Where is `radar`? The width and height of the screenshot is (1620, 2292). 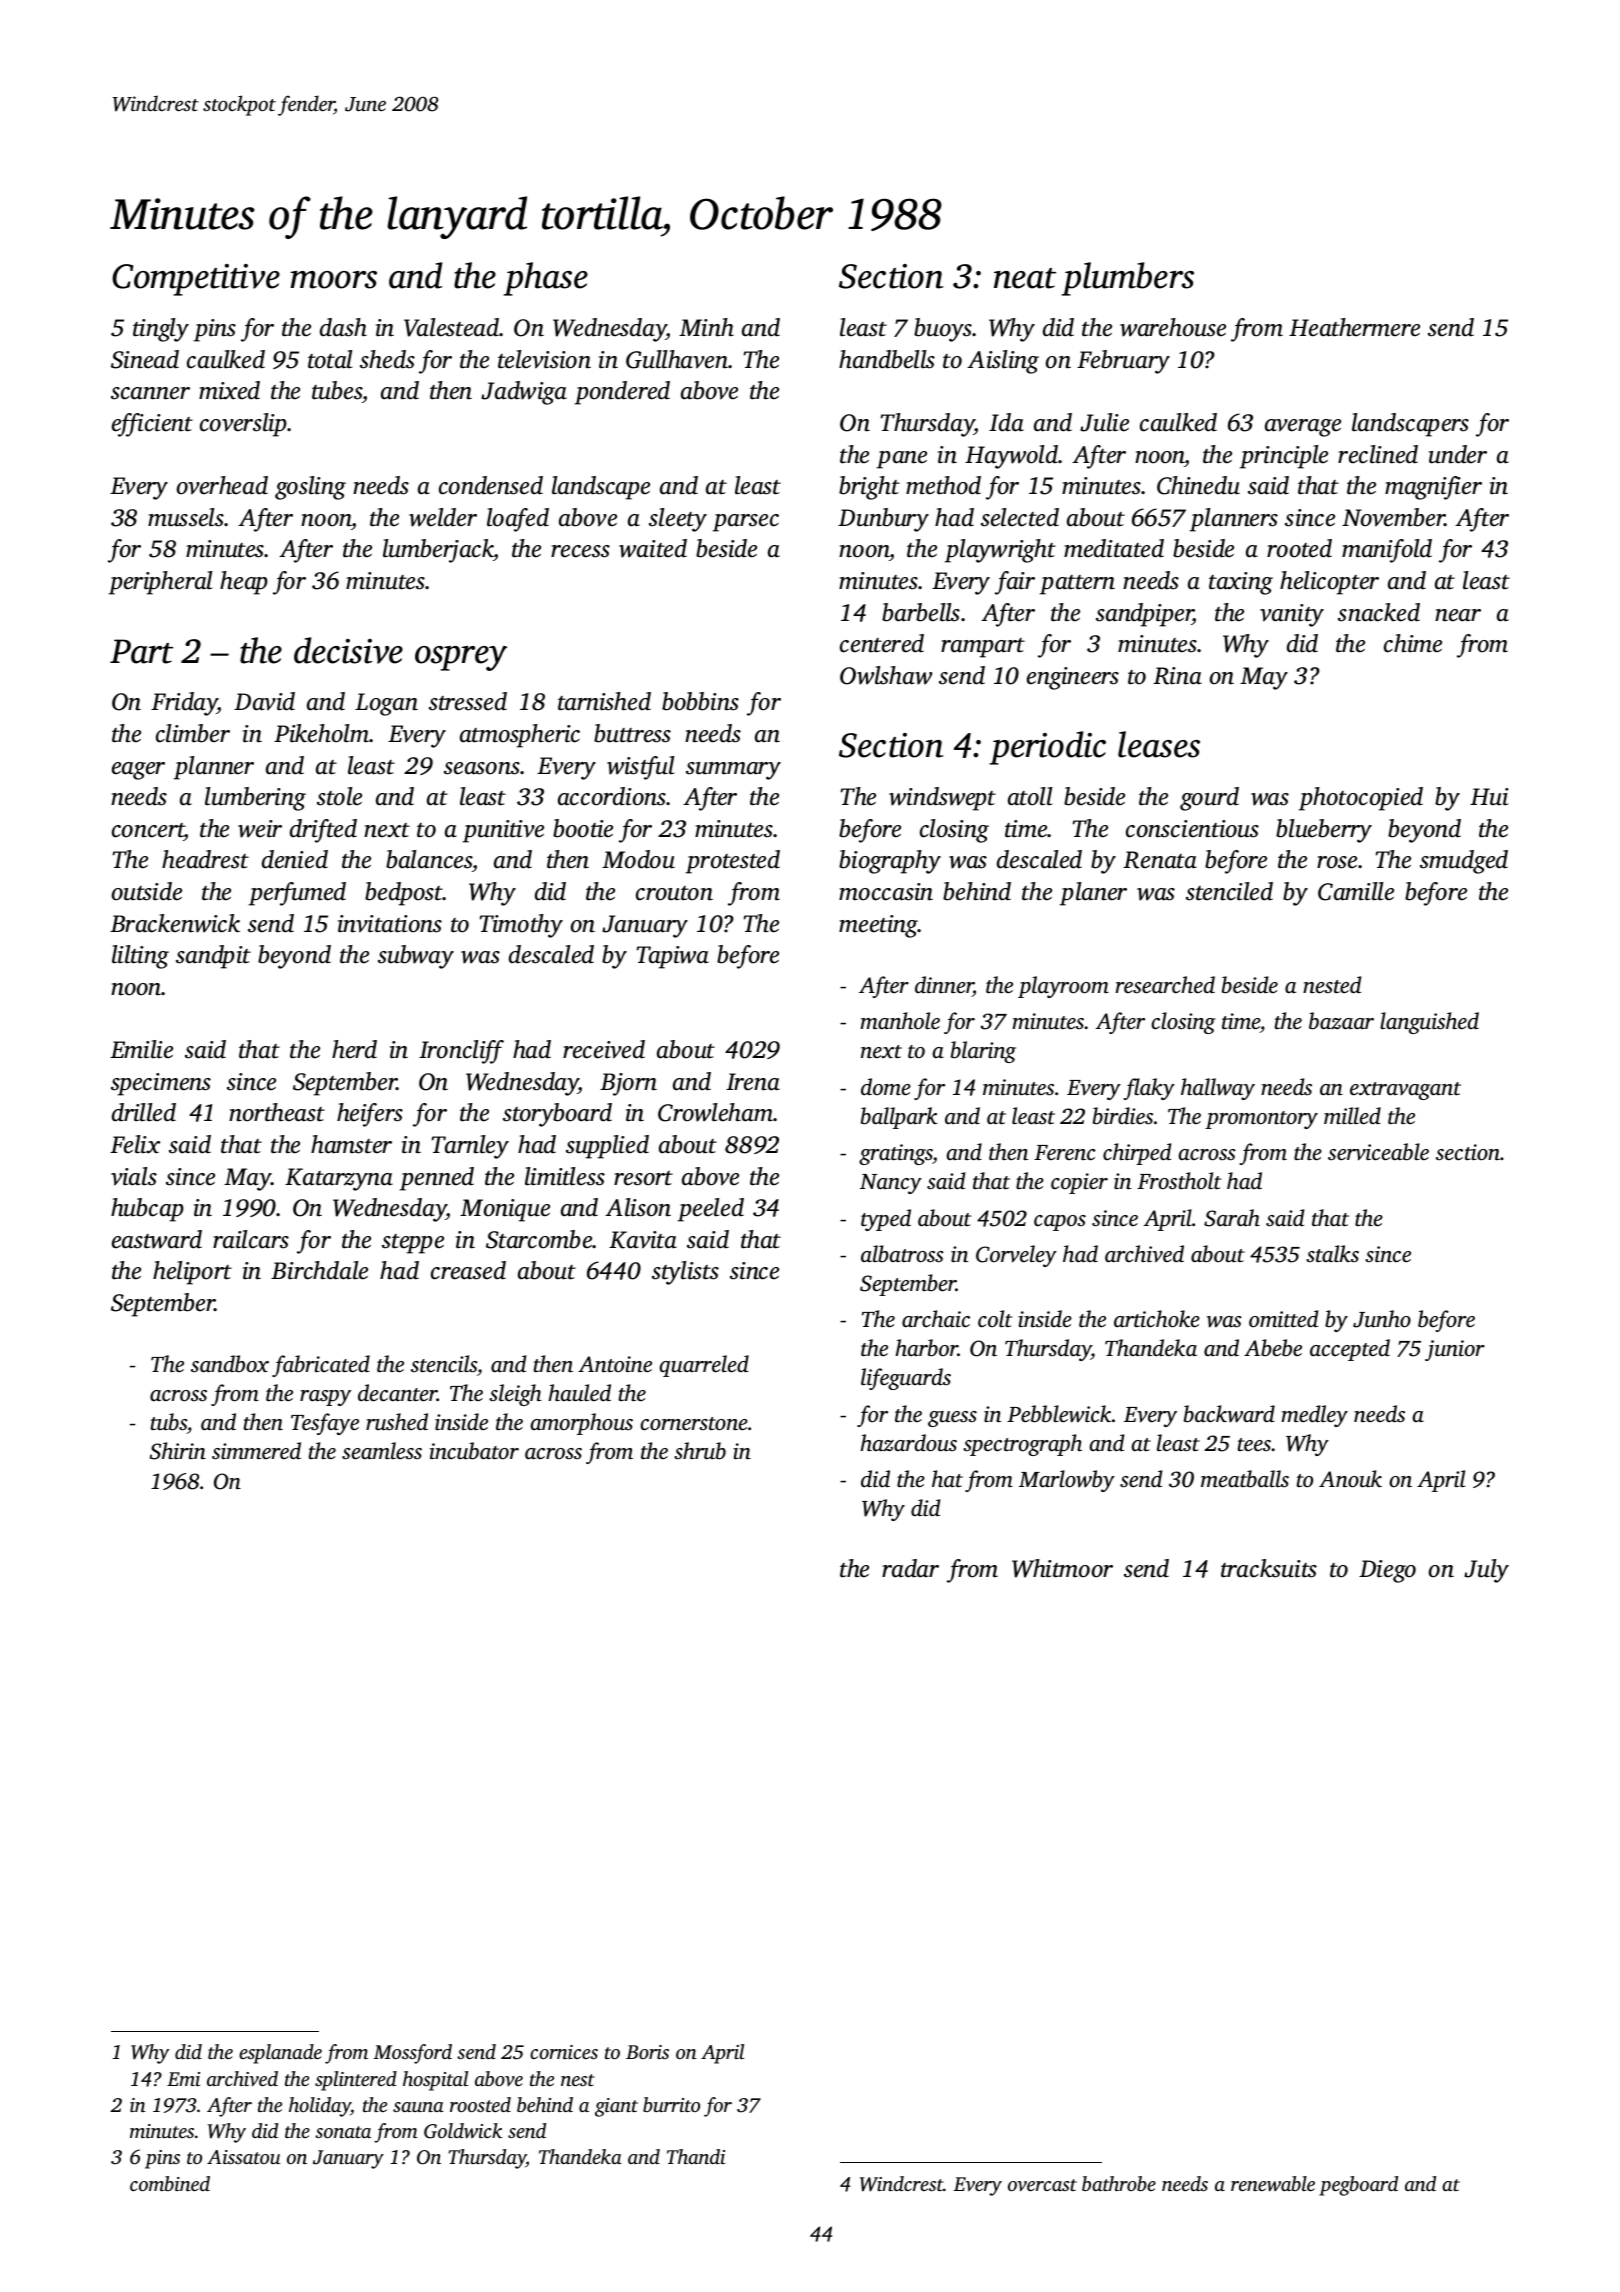 radar is located at coordinates (910, 1568).
